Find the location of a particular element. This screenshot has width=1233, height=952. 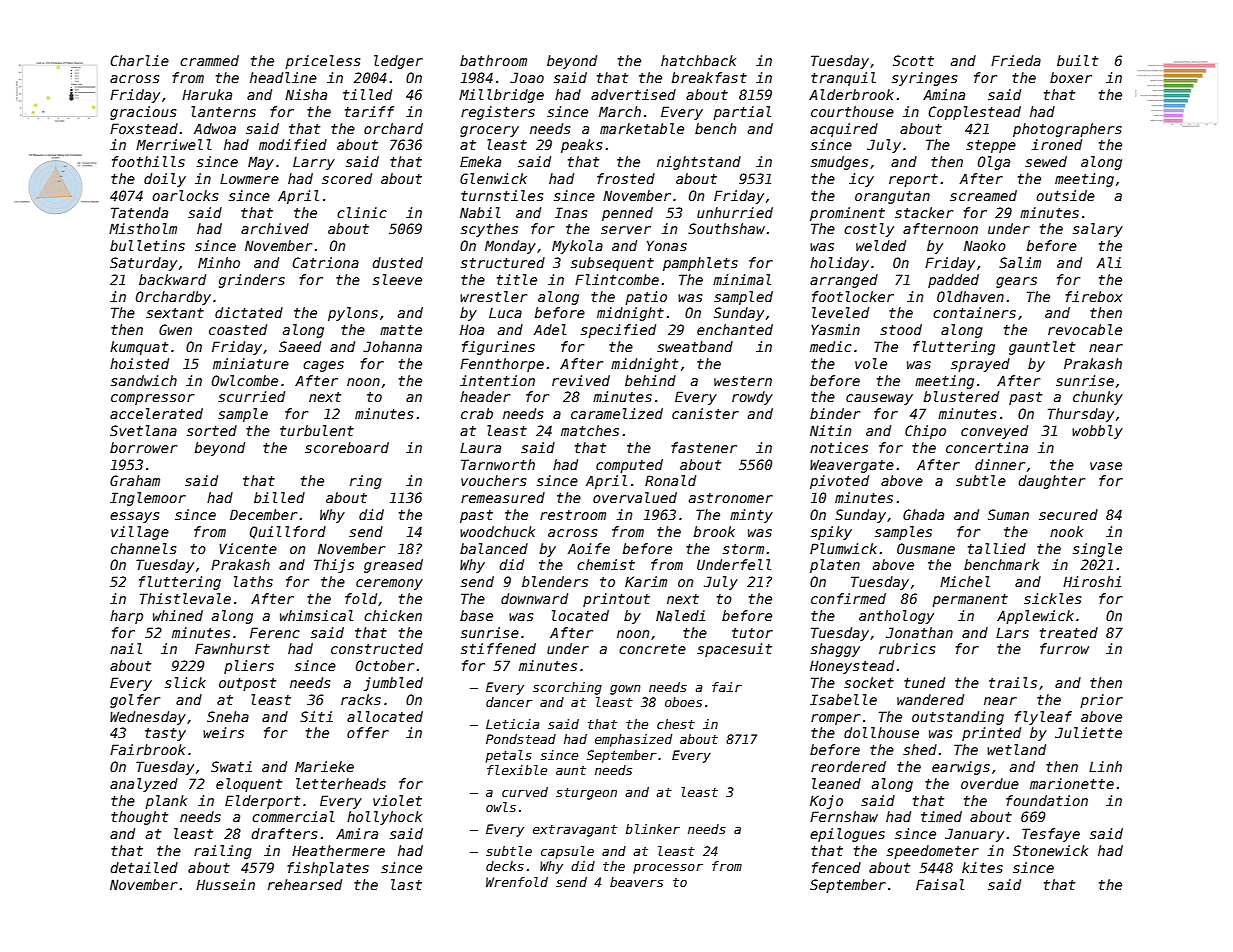

romper is located at coordinates (835, 719).
